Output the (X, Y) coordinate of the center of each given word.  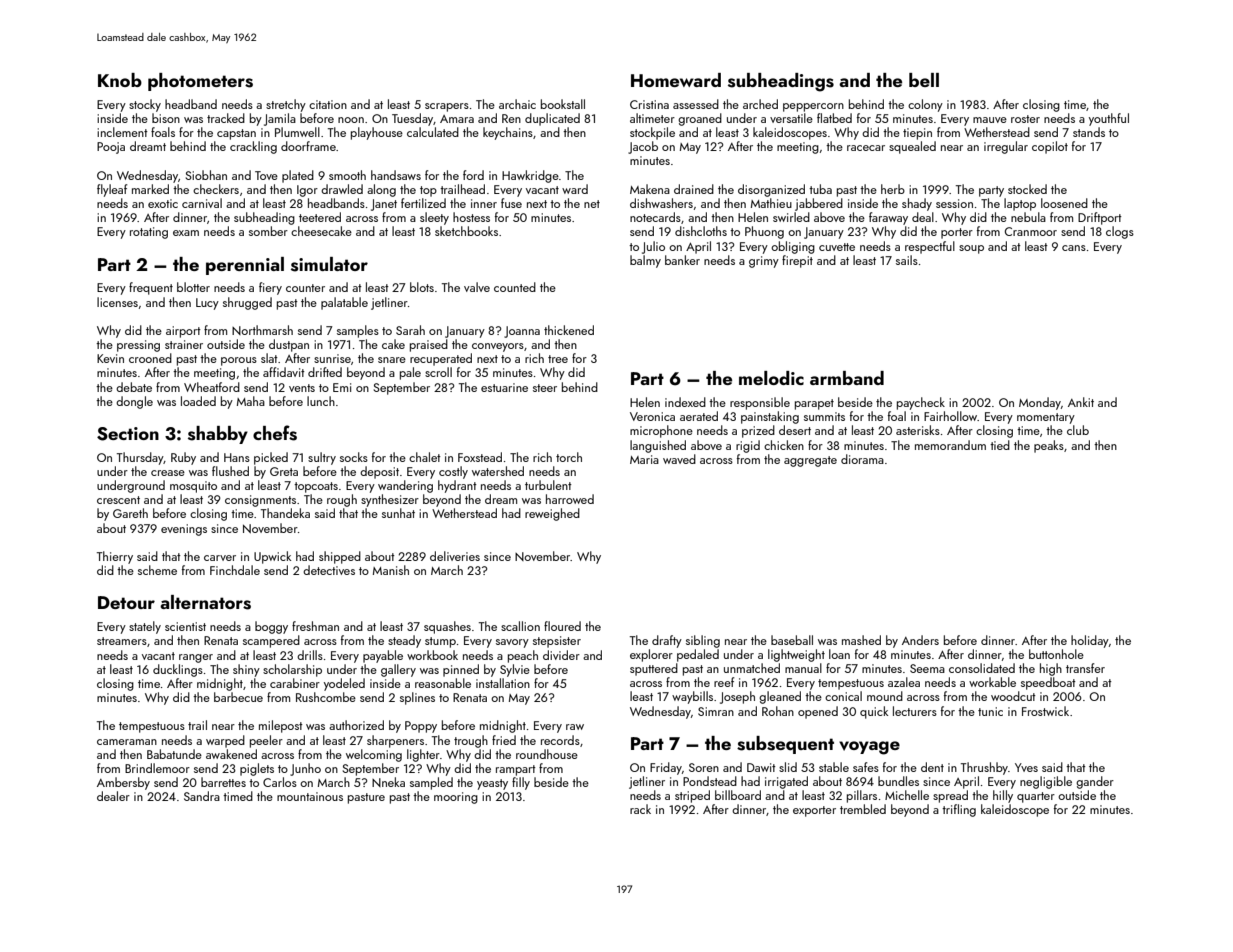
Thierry (115, 557)
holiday (1090, 641)
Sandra (202, 796)
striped (692, 796)
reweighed (552, 514)
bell (924, 80)
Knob (120, 80)
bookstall (563, 104)
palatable (344, 303)
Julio (653, 247)
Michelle (907, 795)
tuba (820, 189)
